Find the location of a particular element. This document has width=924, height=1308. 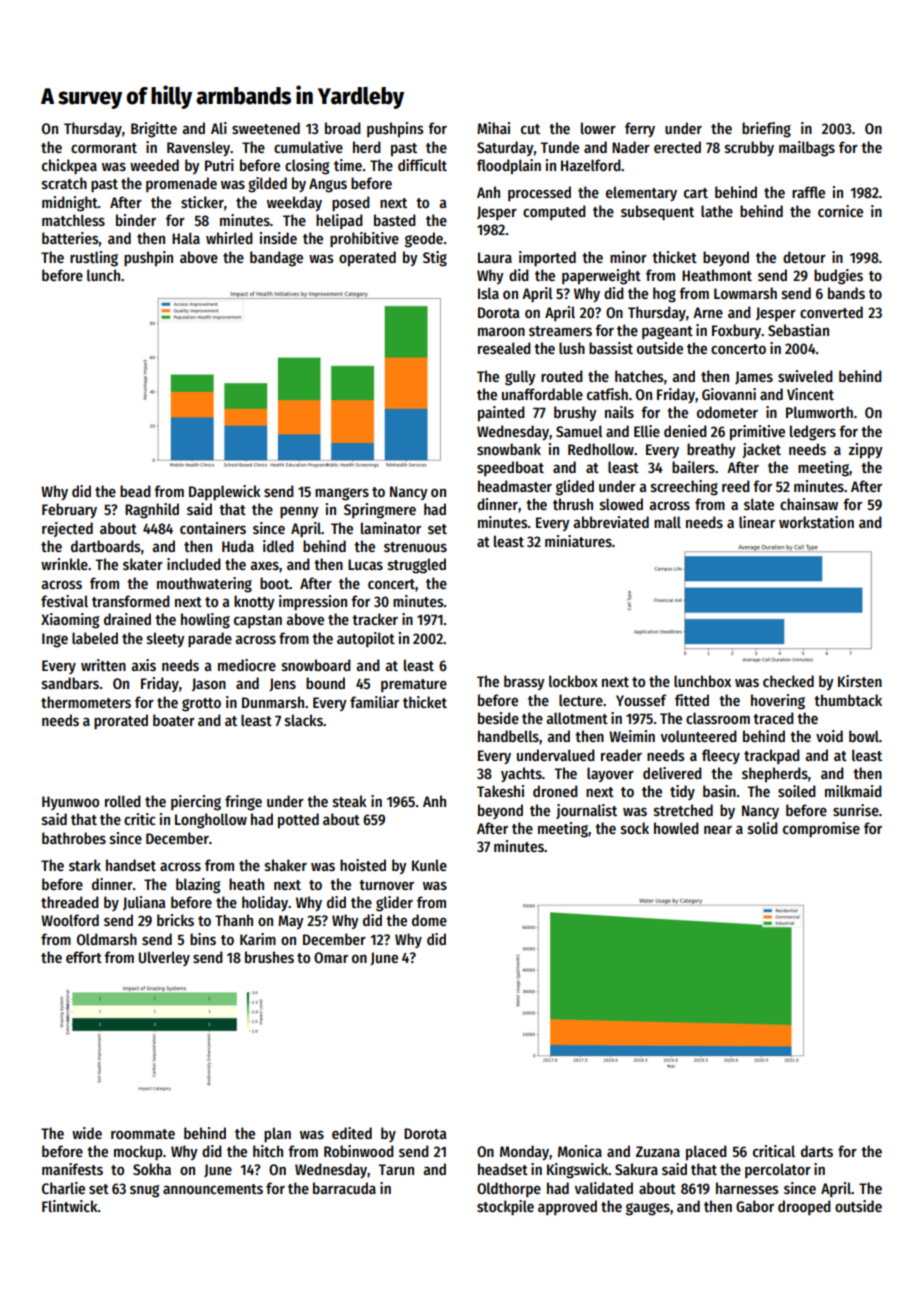

barracuda is located at coordinates (344, 1188).
